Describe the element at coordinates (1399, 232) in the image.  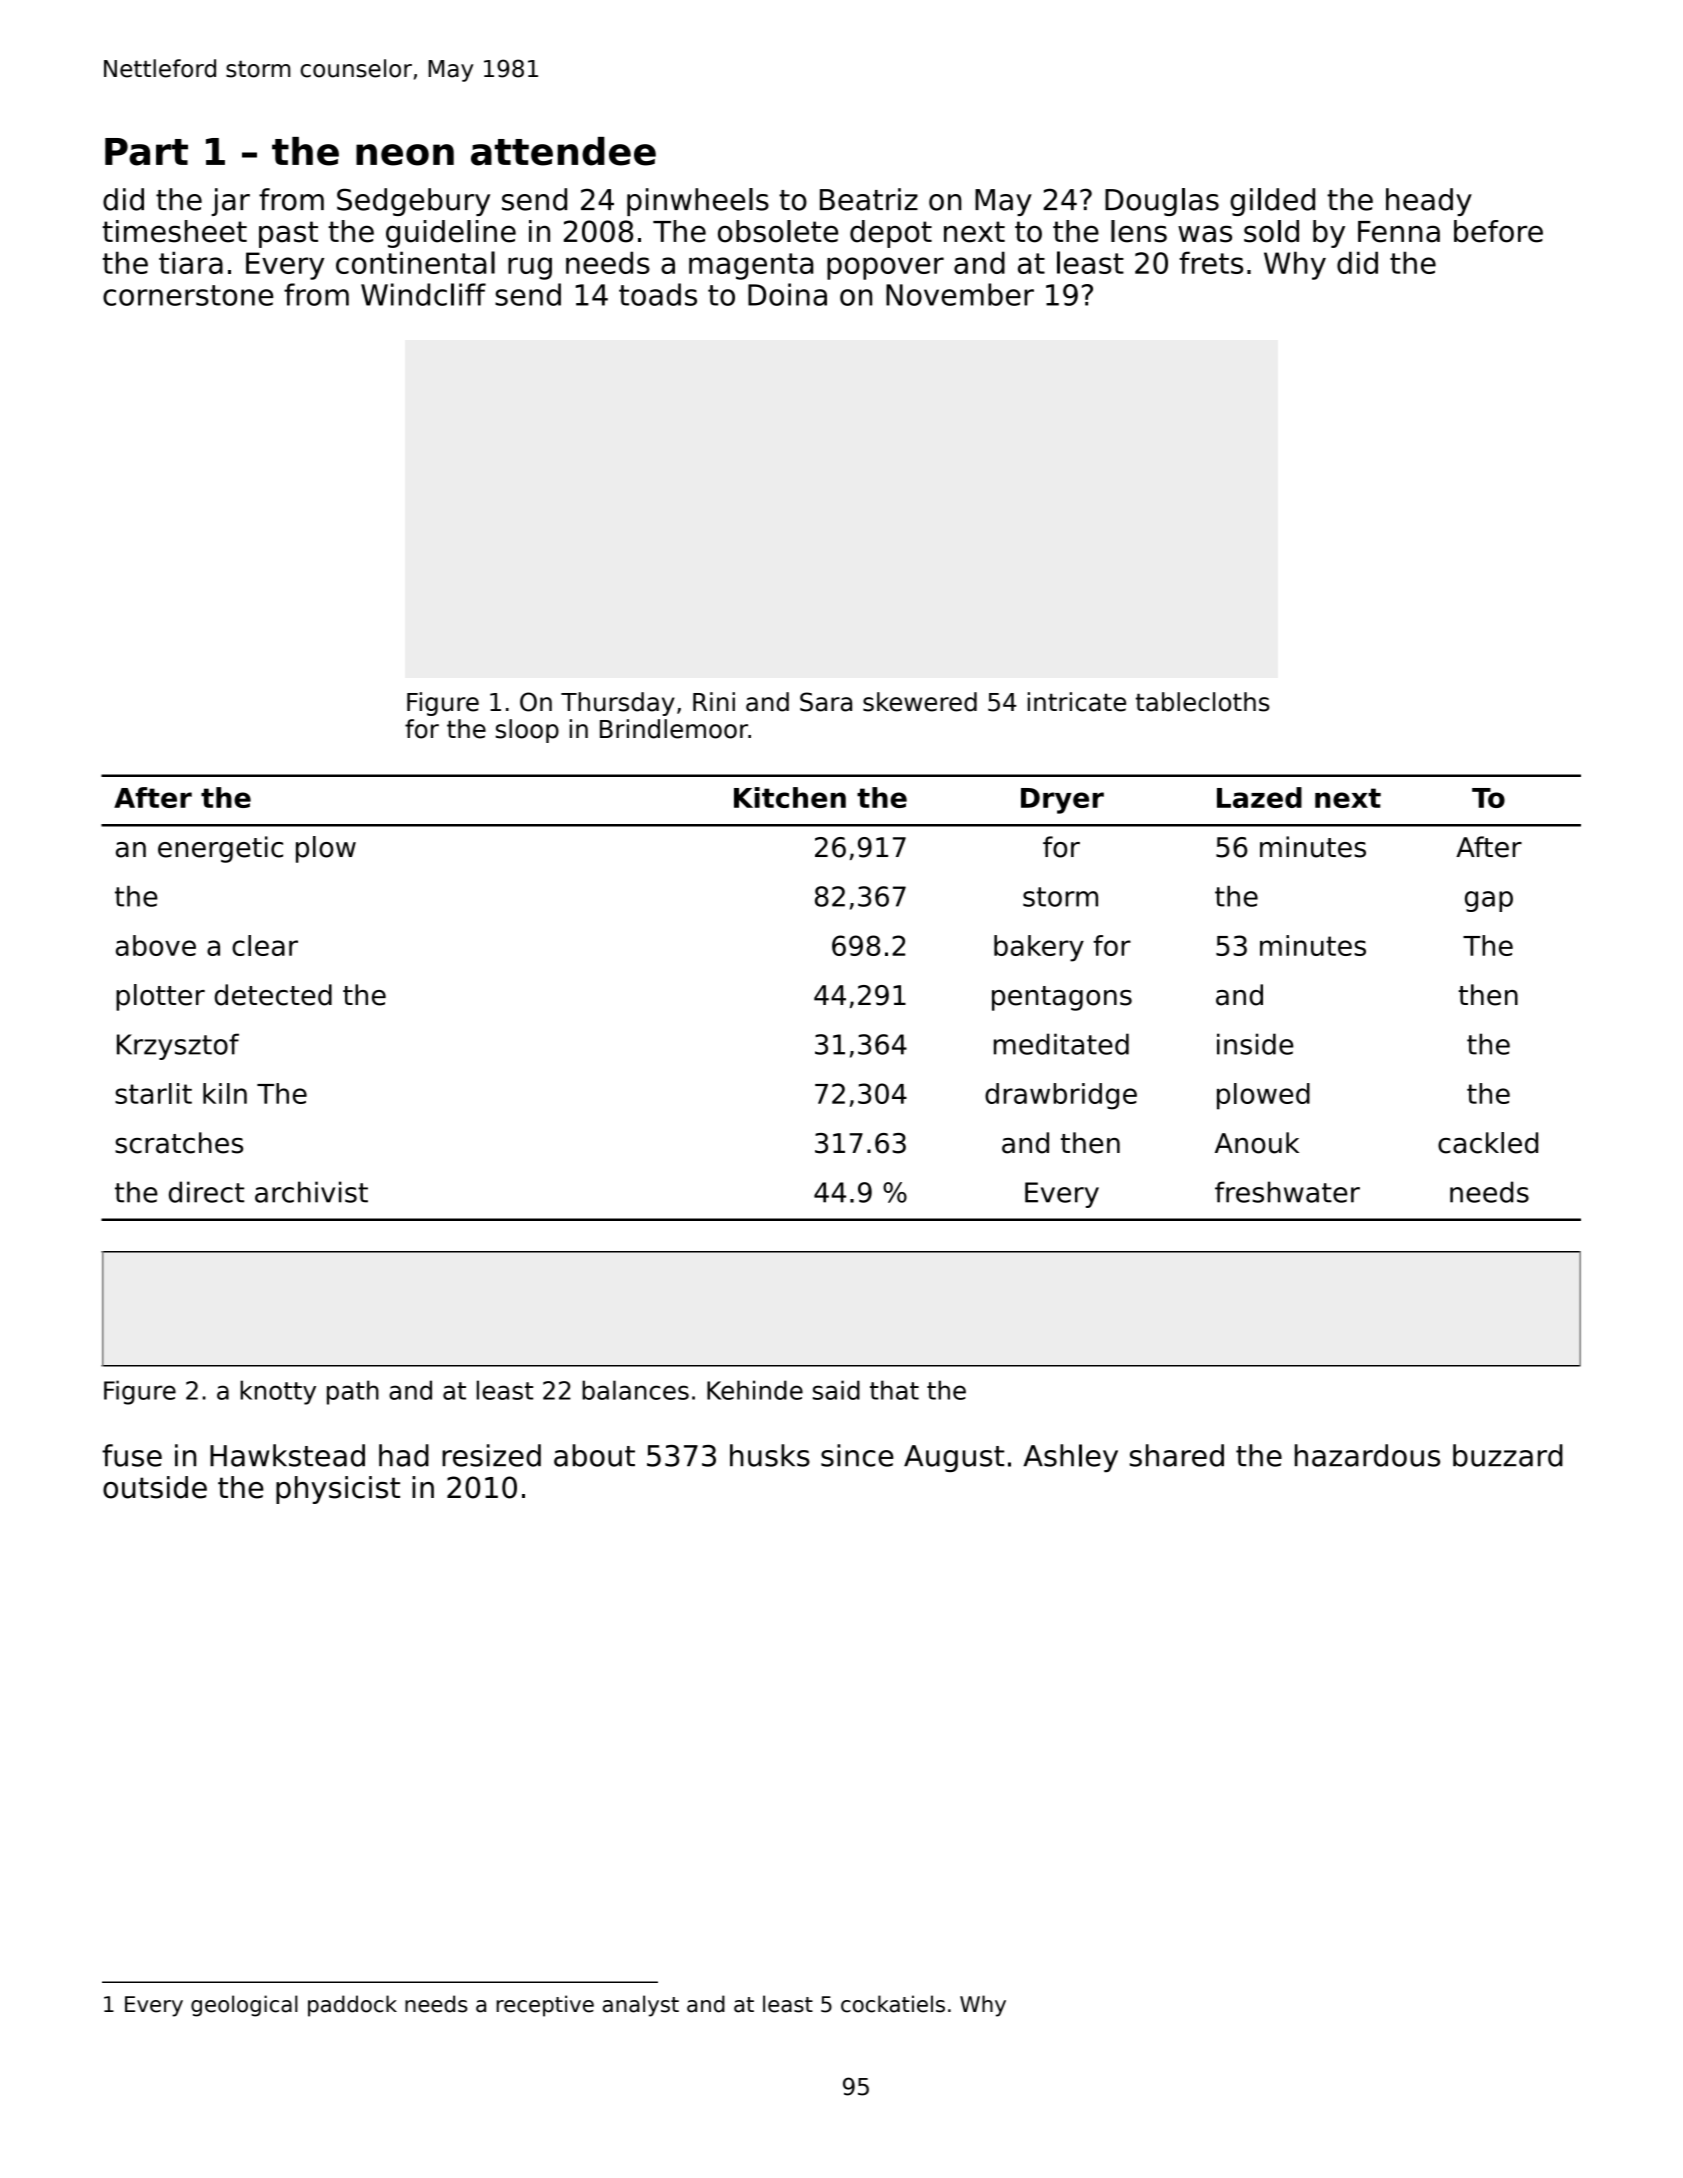
I see `Fenna` at that location.
